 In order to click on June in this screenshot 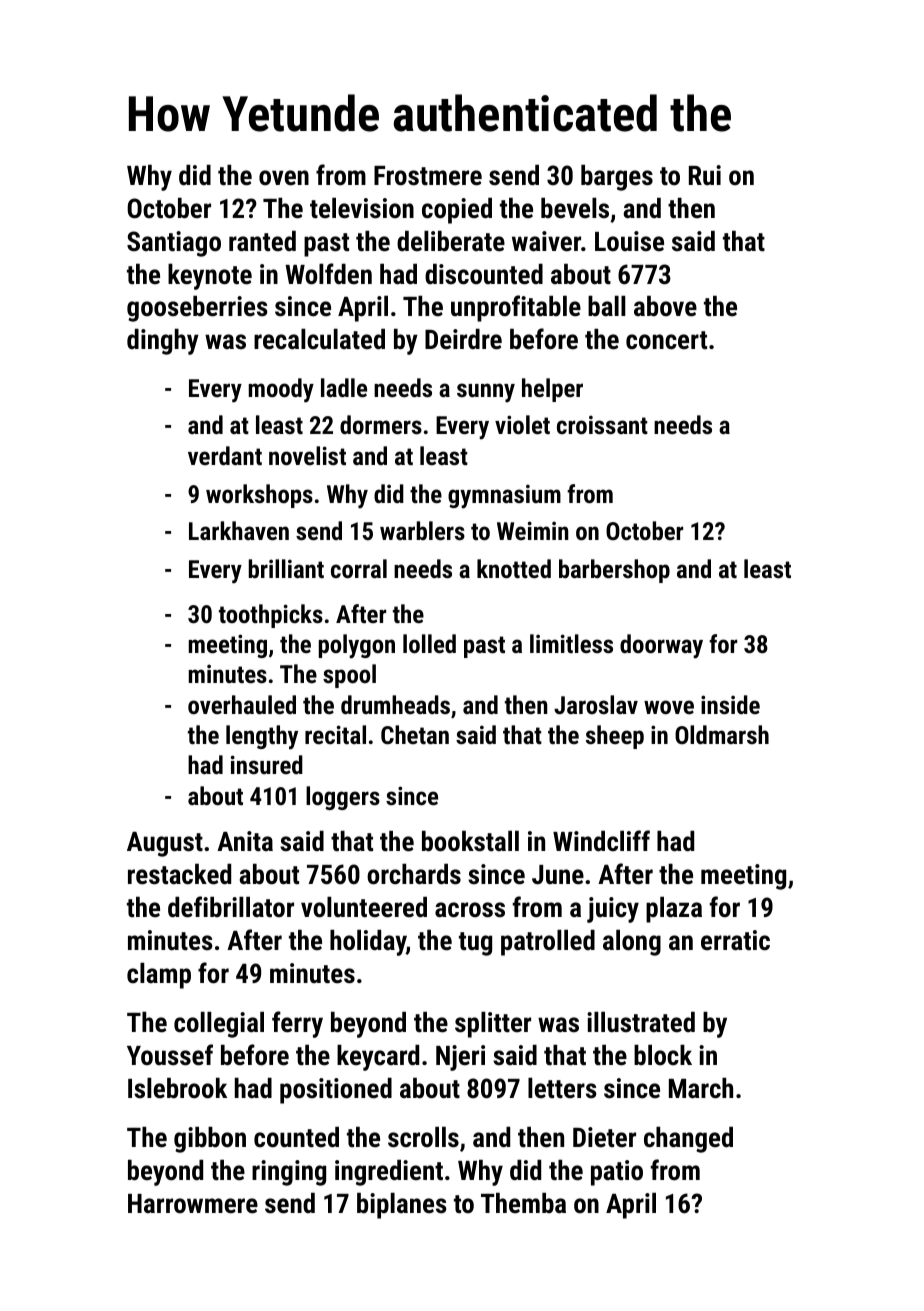, I will do `click(558, 875)`.
